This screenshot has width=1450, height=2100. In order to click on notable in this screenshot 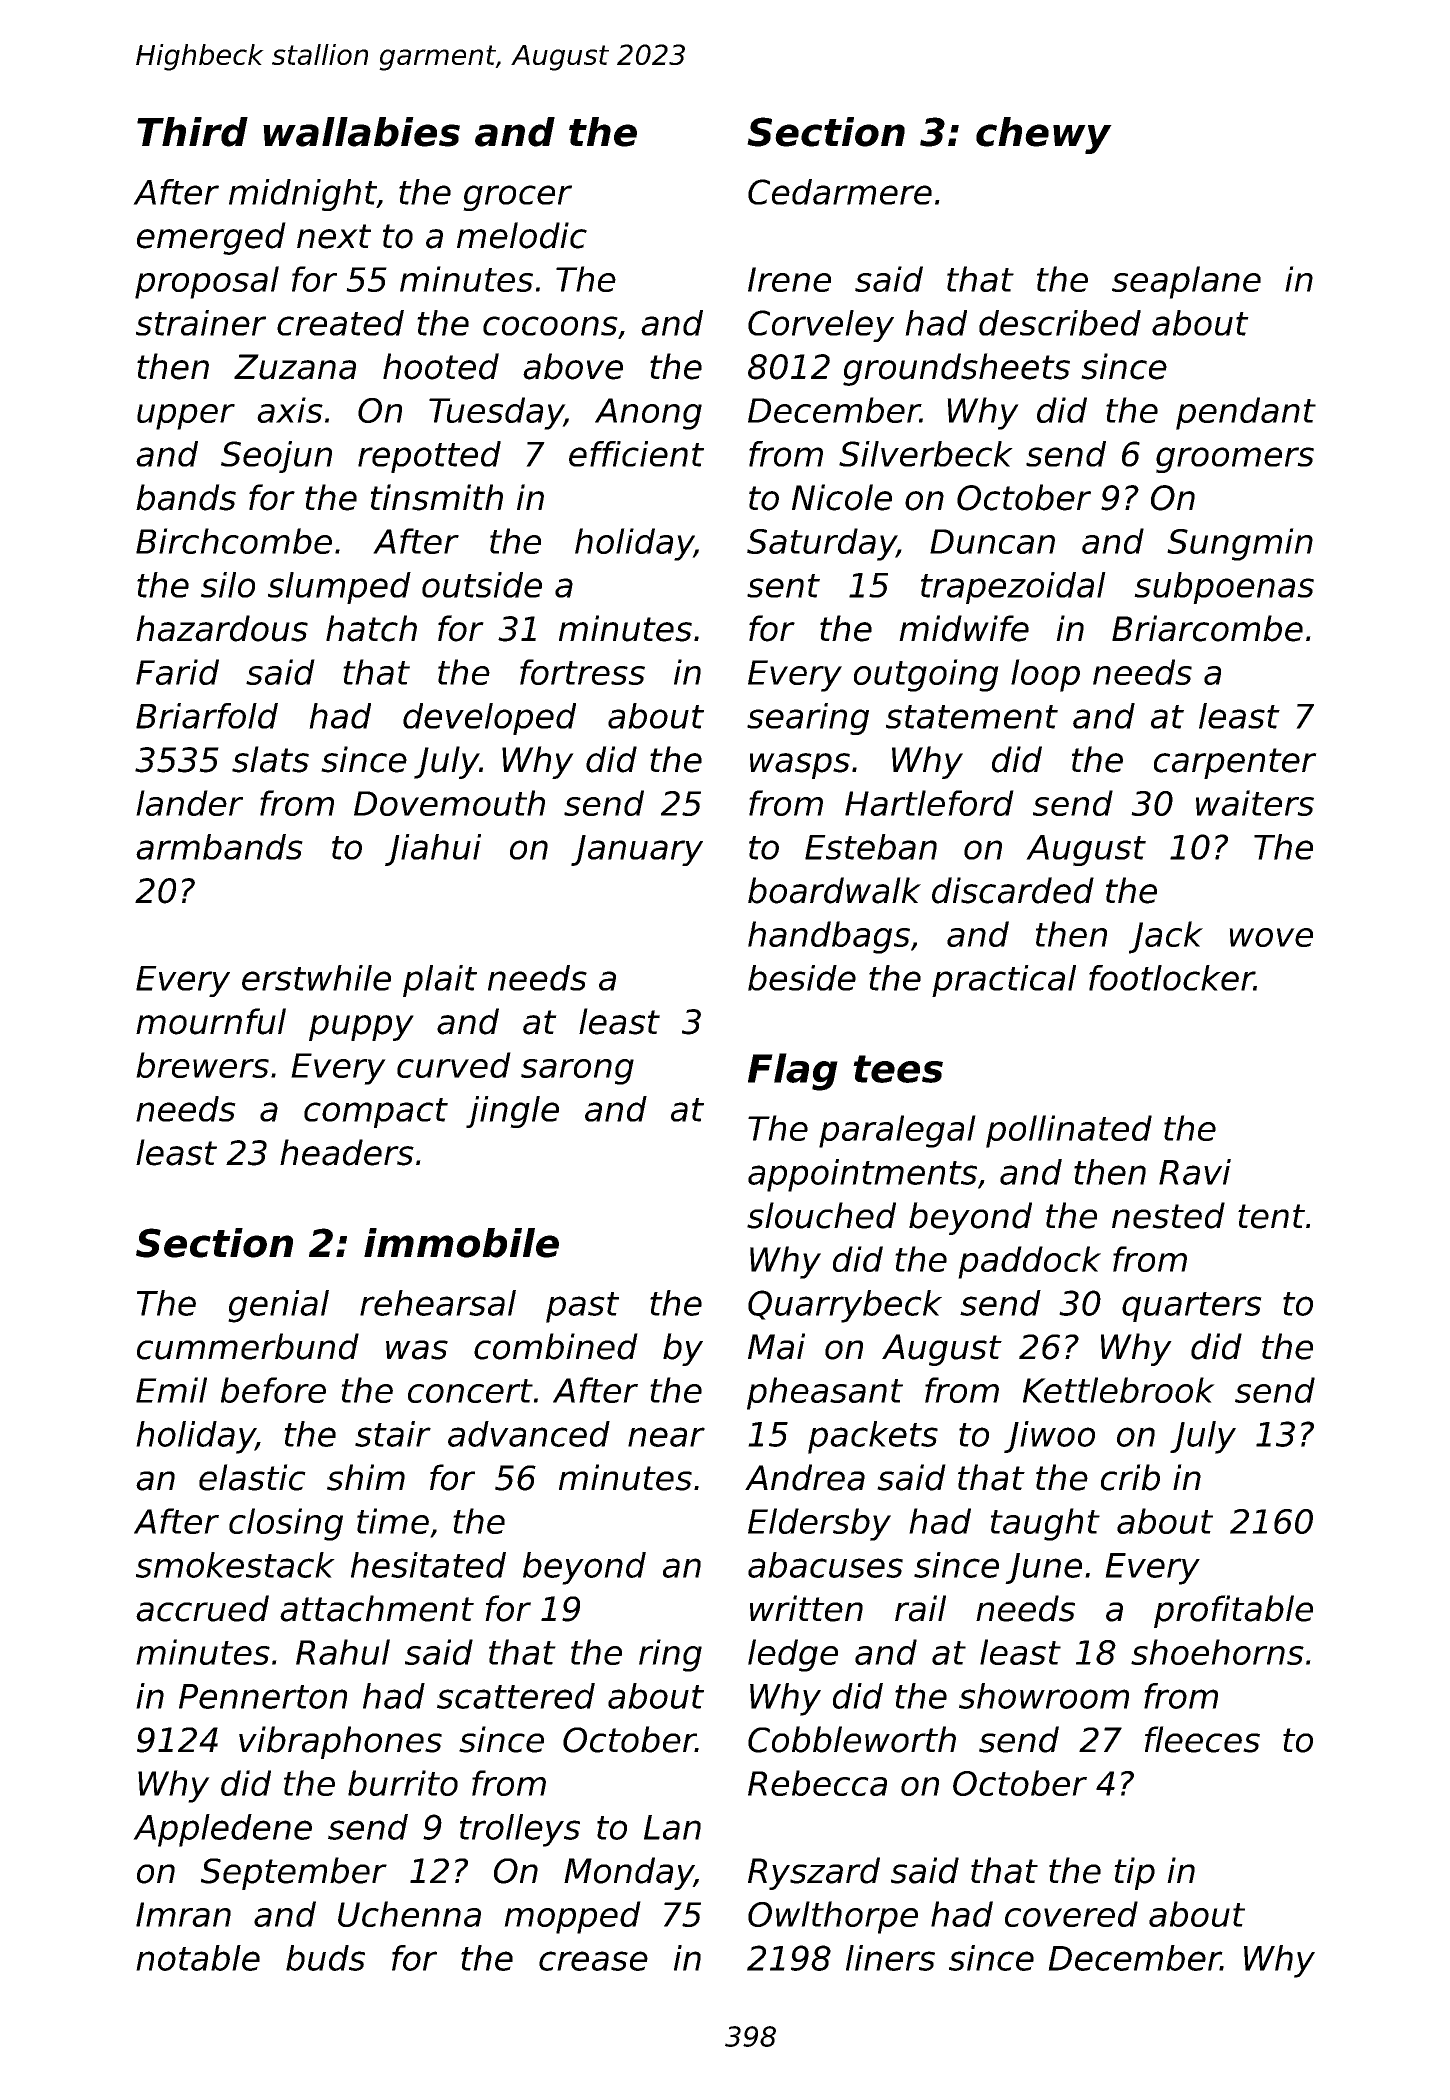, I will do `click(198, 1958)`.
